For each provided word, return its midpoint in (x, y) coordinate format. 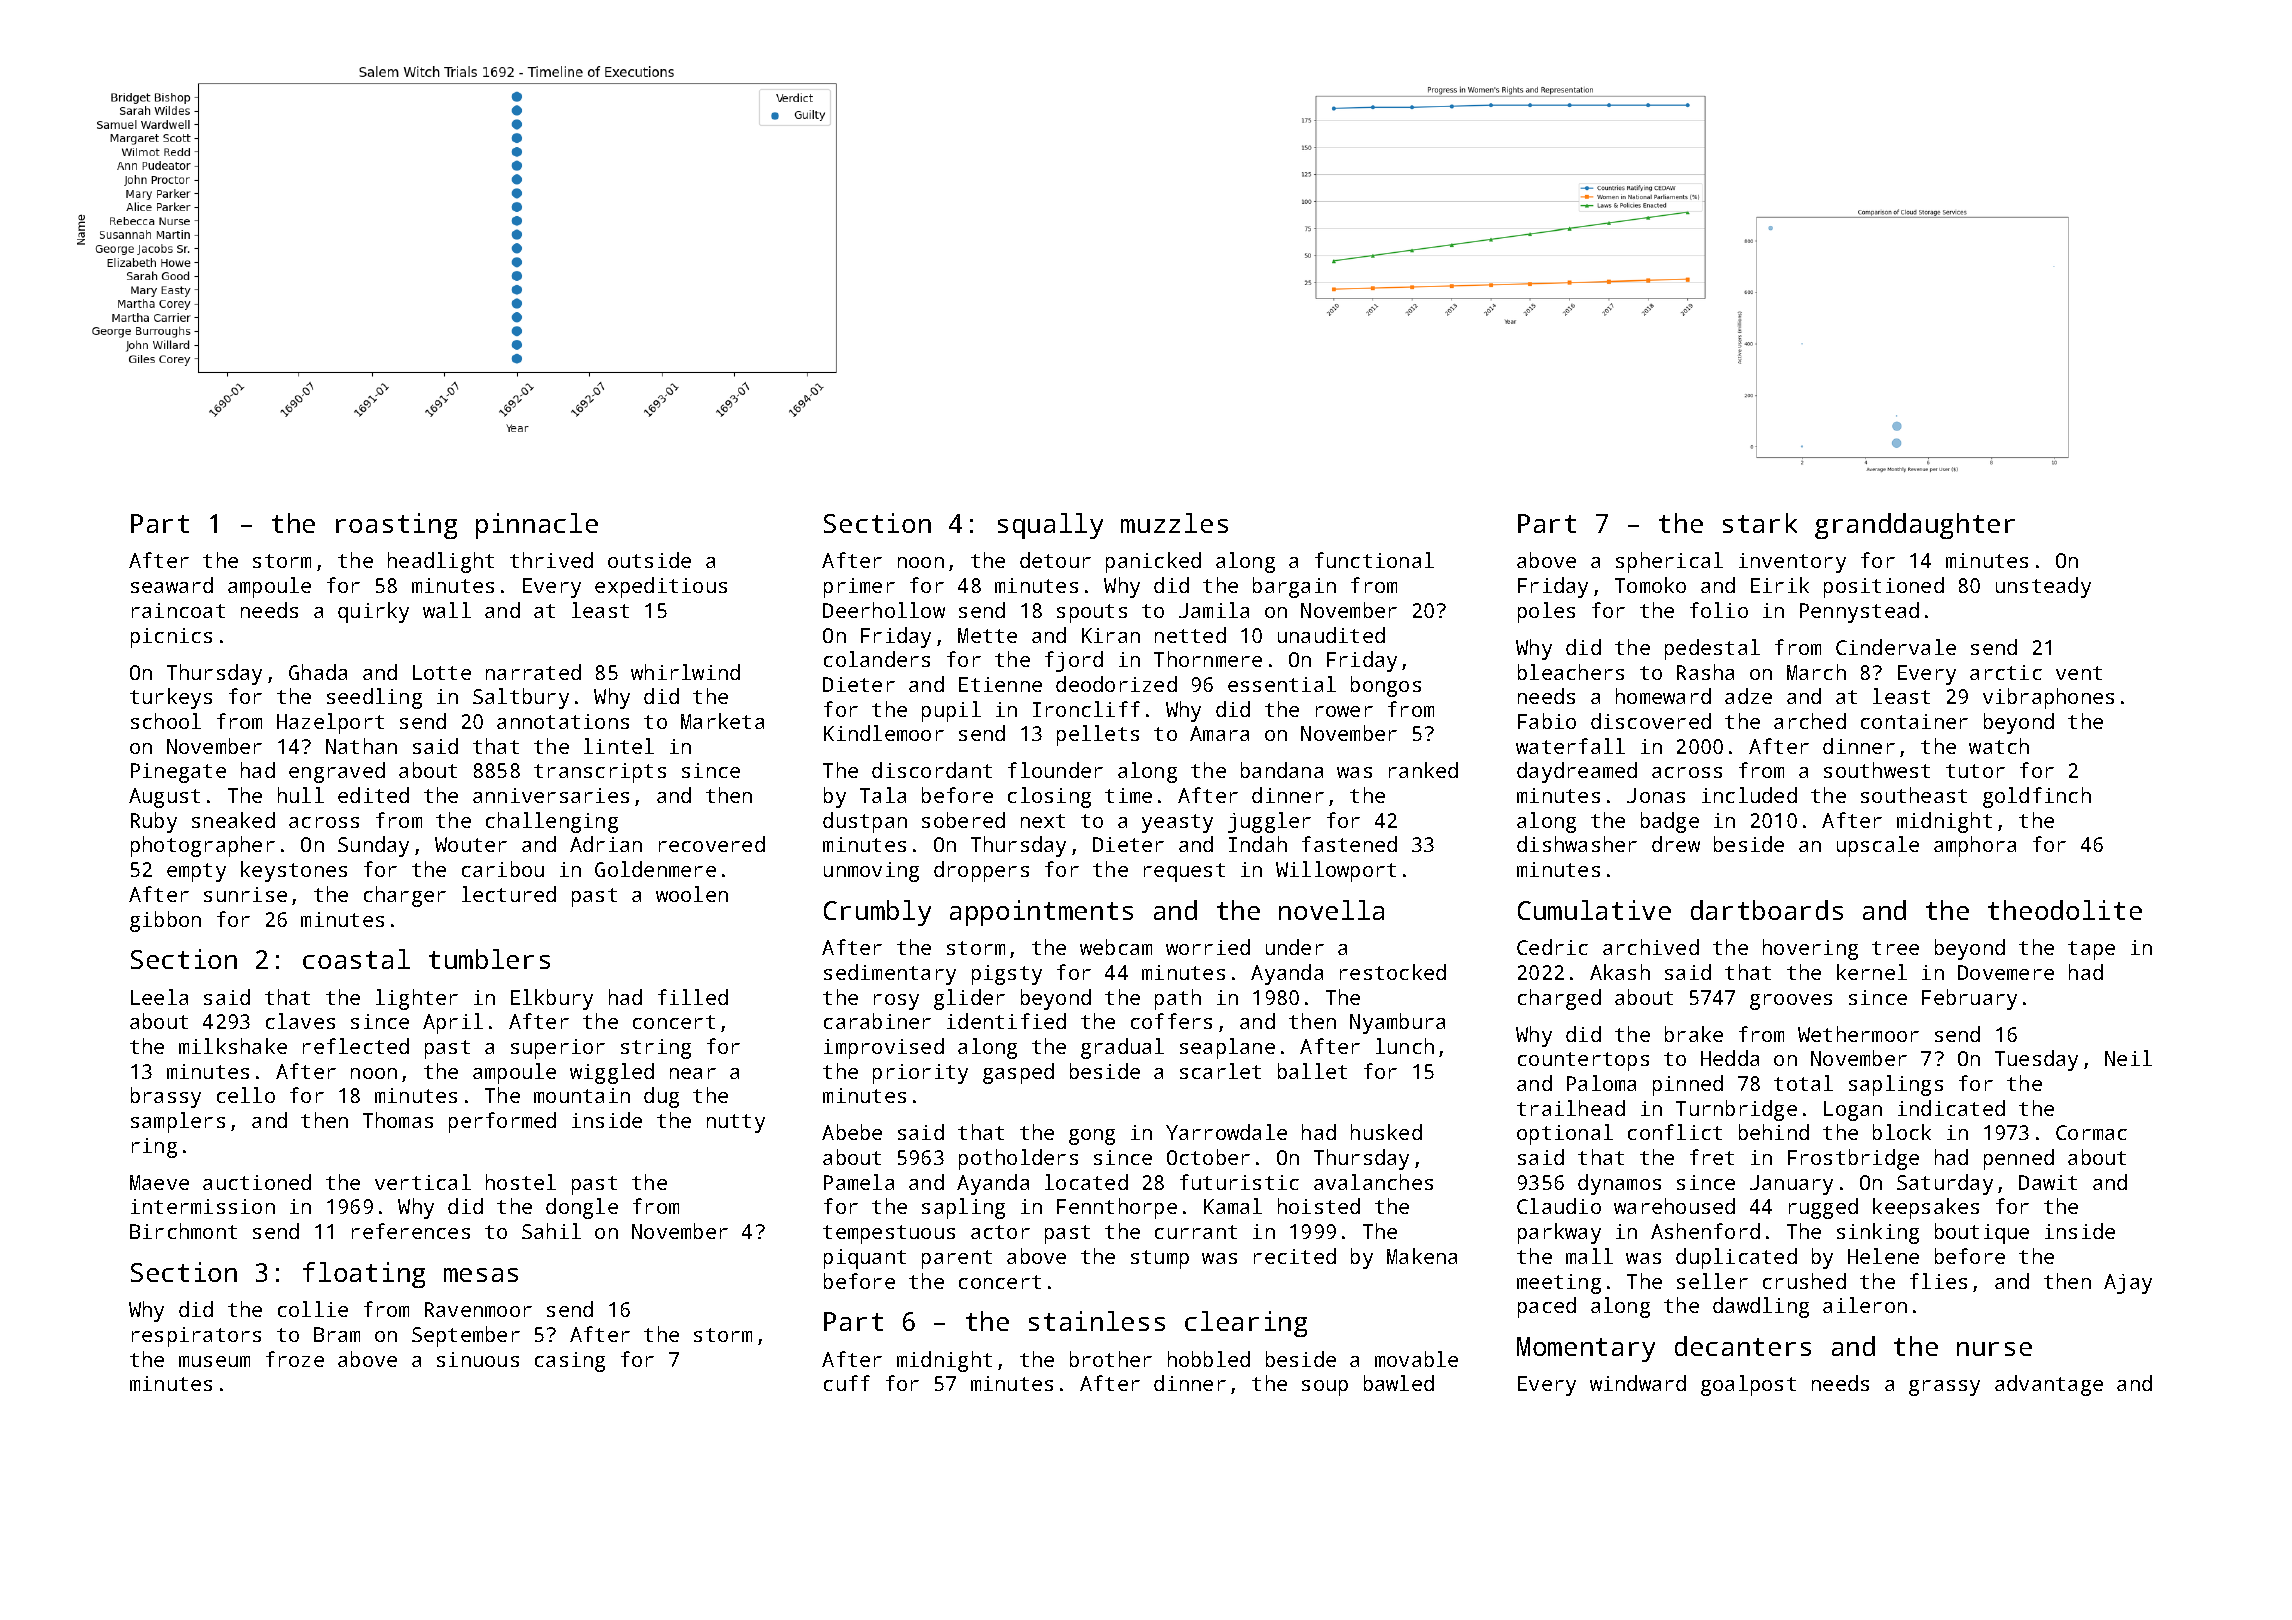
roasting (396, 526)
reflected (356, 1046)
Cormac (2091, 1132)
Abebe (852, 1132)
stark (1760, 523)
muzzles (1174, 523)
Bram (337, 1334)
